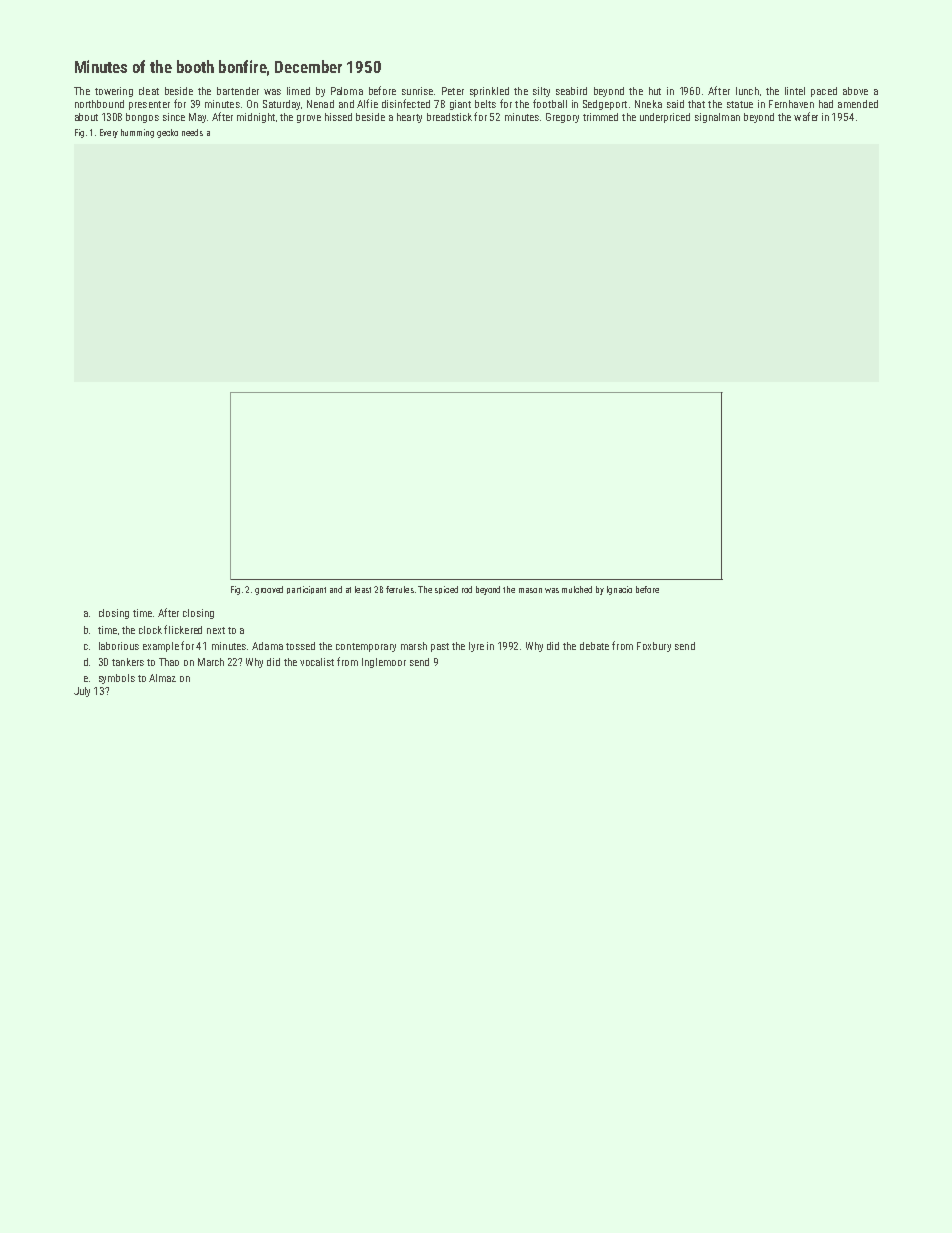 This screenshot has height=1233, width=952. I want to click on spiced, so click(446, 590).
